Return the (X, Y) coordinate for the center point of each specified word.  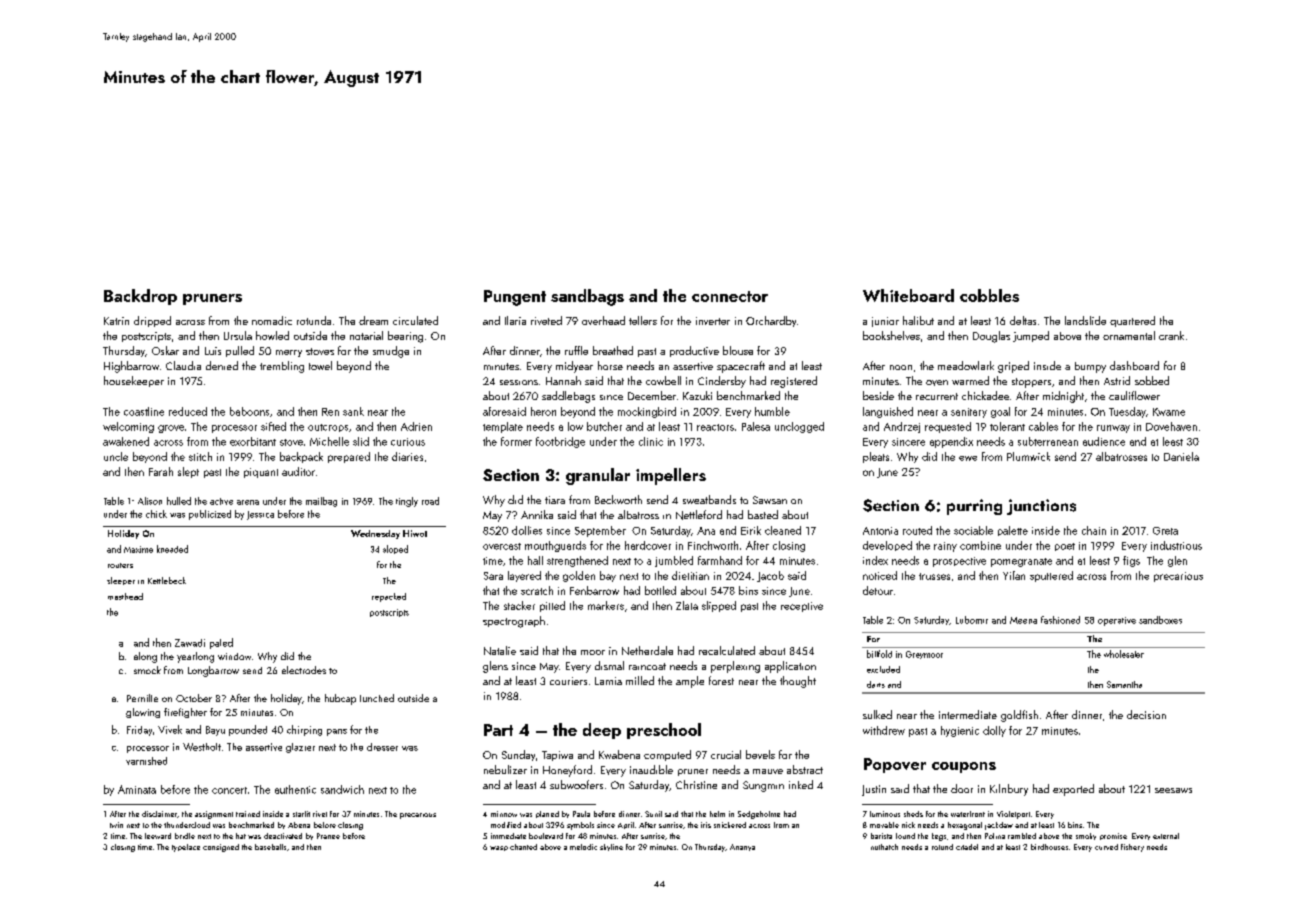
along (145, 657)
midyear (574, 367)
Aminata (137, 789)
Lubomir (972, 620)
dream (373, 320)
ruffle (576, 350)
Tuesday (1127, 412)
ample (690, 682)
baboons (249, 411)
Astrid (1117, 380)
